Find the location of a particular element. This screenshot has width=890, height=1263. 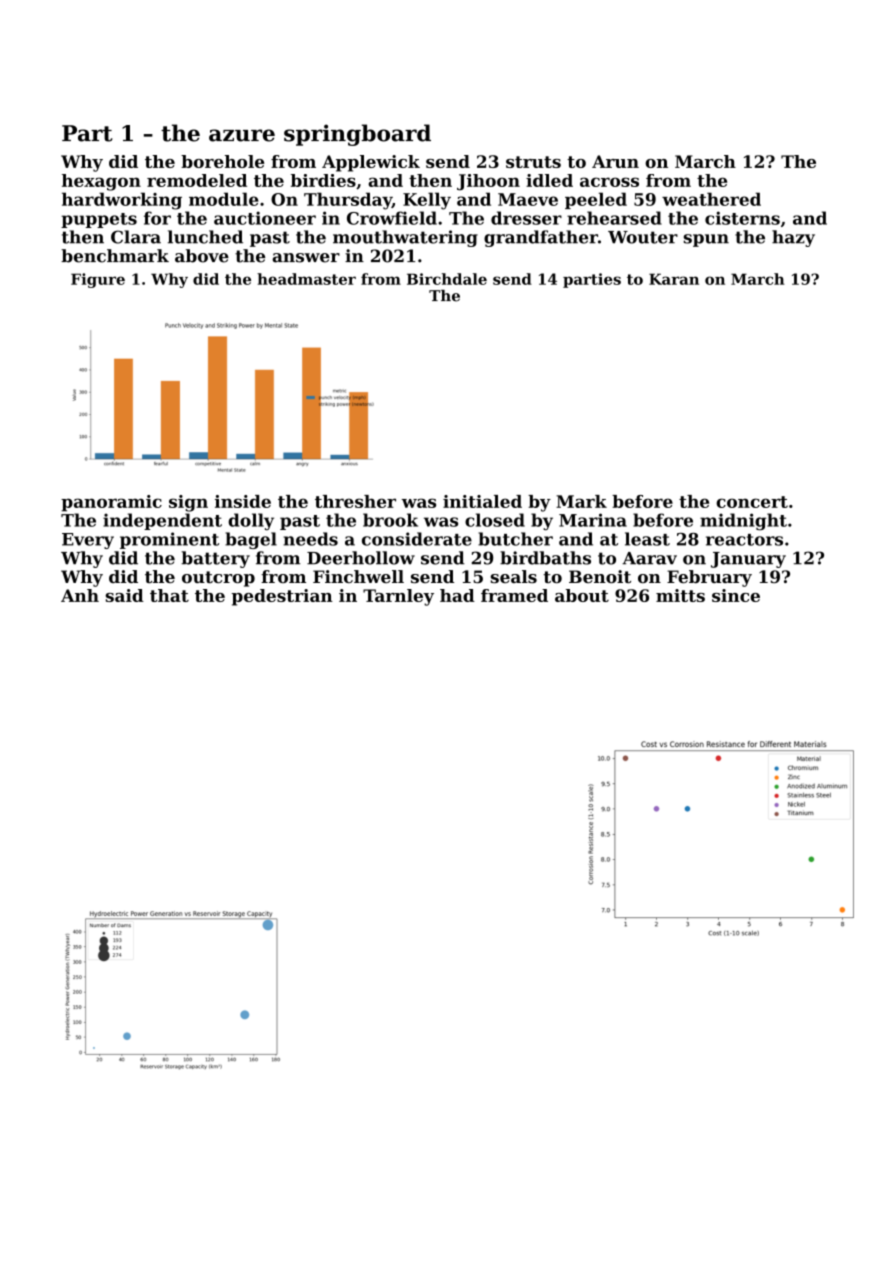

Arun is located at coordinates (615, 161).
